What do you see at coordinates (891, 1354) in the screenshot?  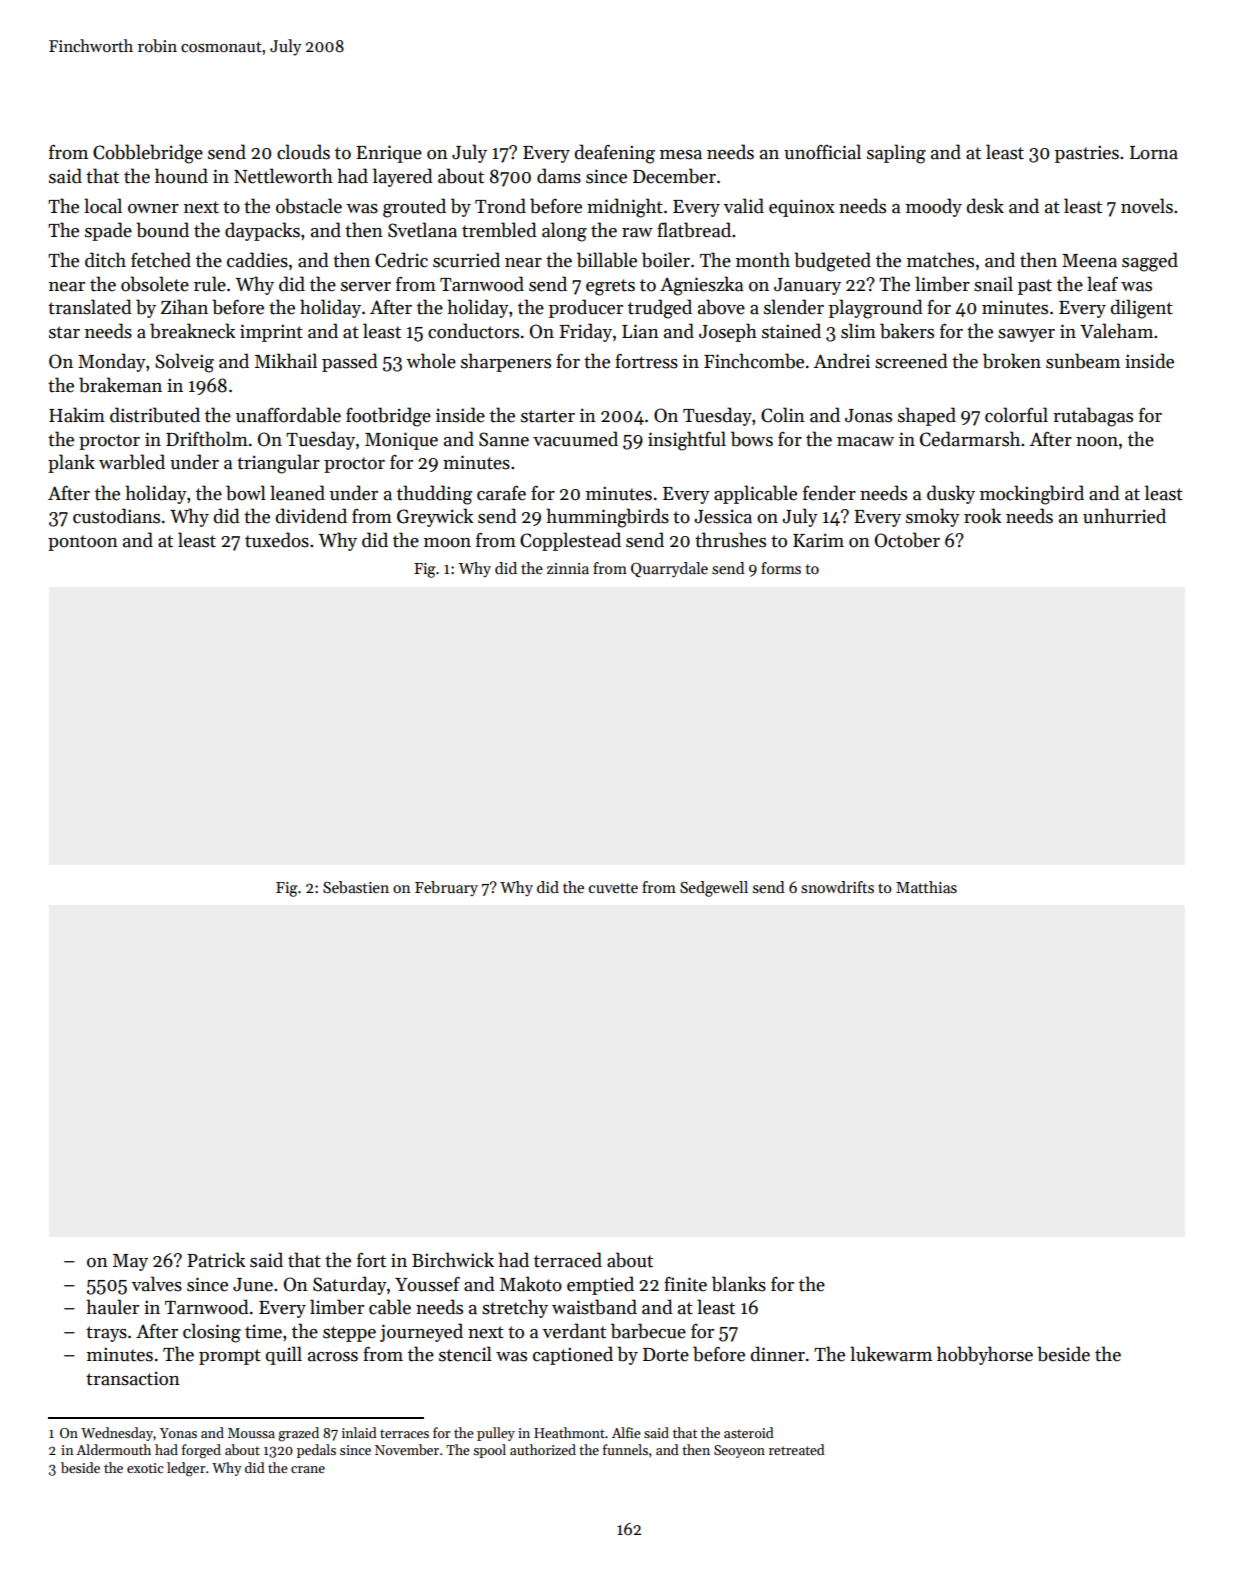 I see `lukewarm` at bounding box center [891, 1354].
